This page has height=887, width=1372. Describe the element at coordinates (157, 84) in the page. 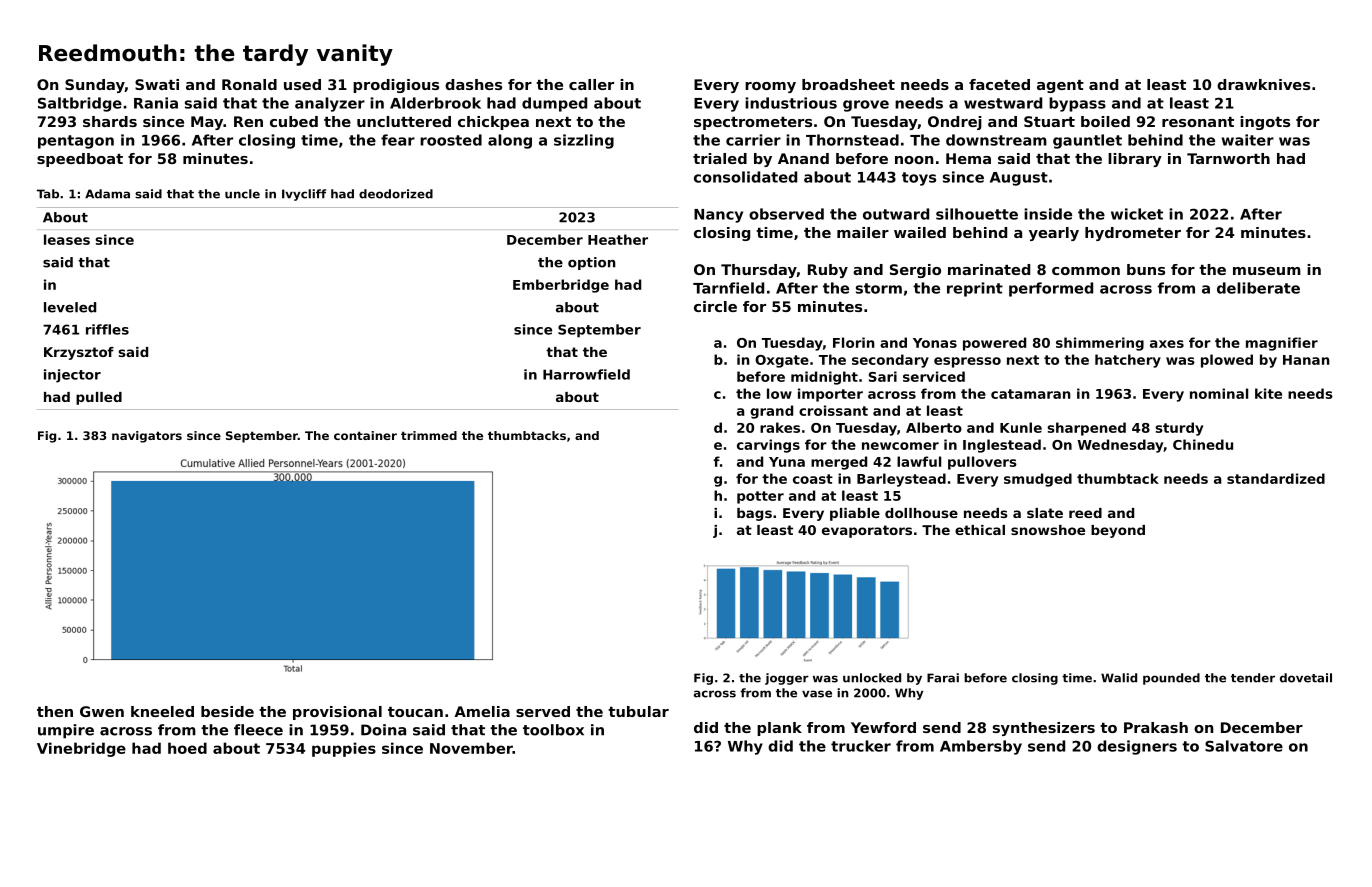

I see `Swati` at that location.
